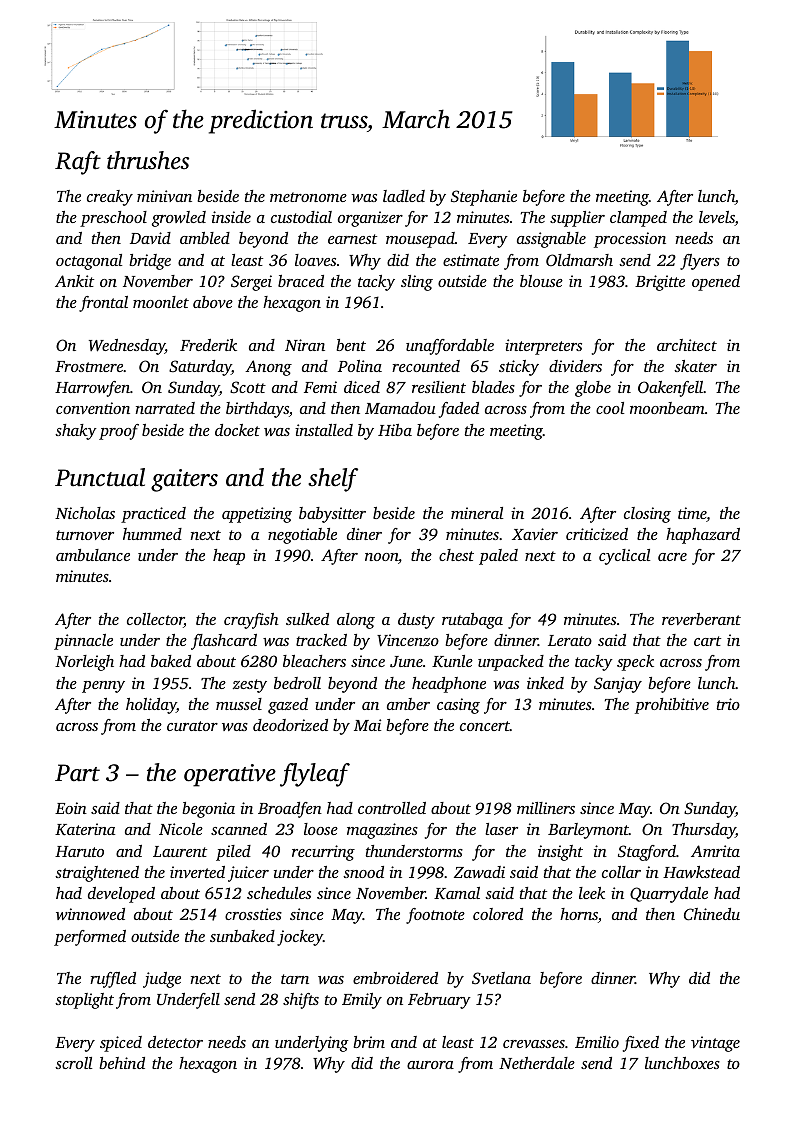 This screenshot has height=1129, width=796. What do you see at coordinates (701, 619) in the screenshot?
I see `reverberant` at bounding box center [701, 619].
